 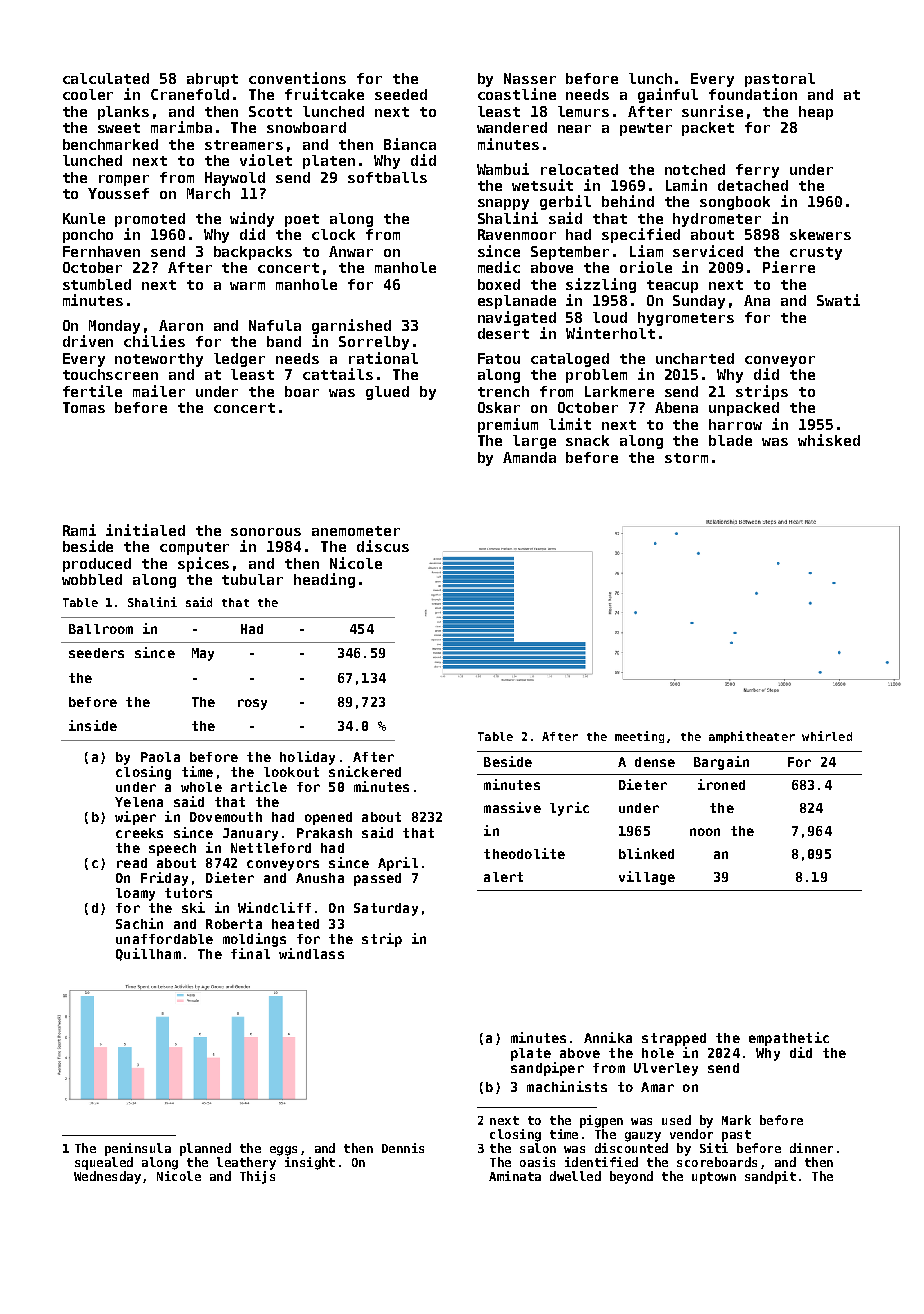 What do you see at coordinates (383, 546) in the page?
I see `discus` at bounding box center [383, 546].
